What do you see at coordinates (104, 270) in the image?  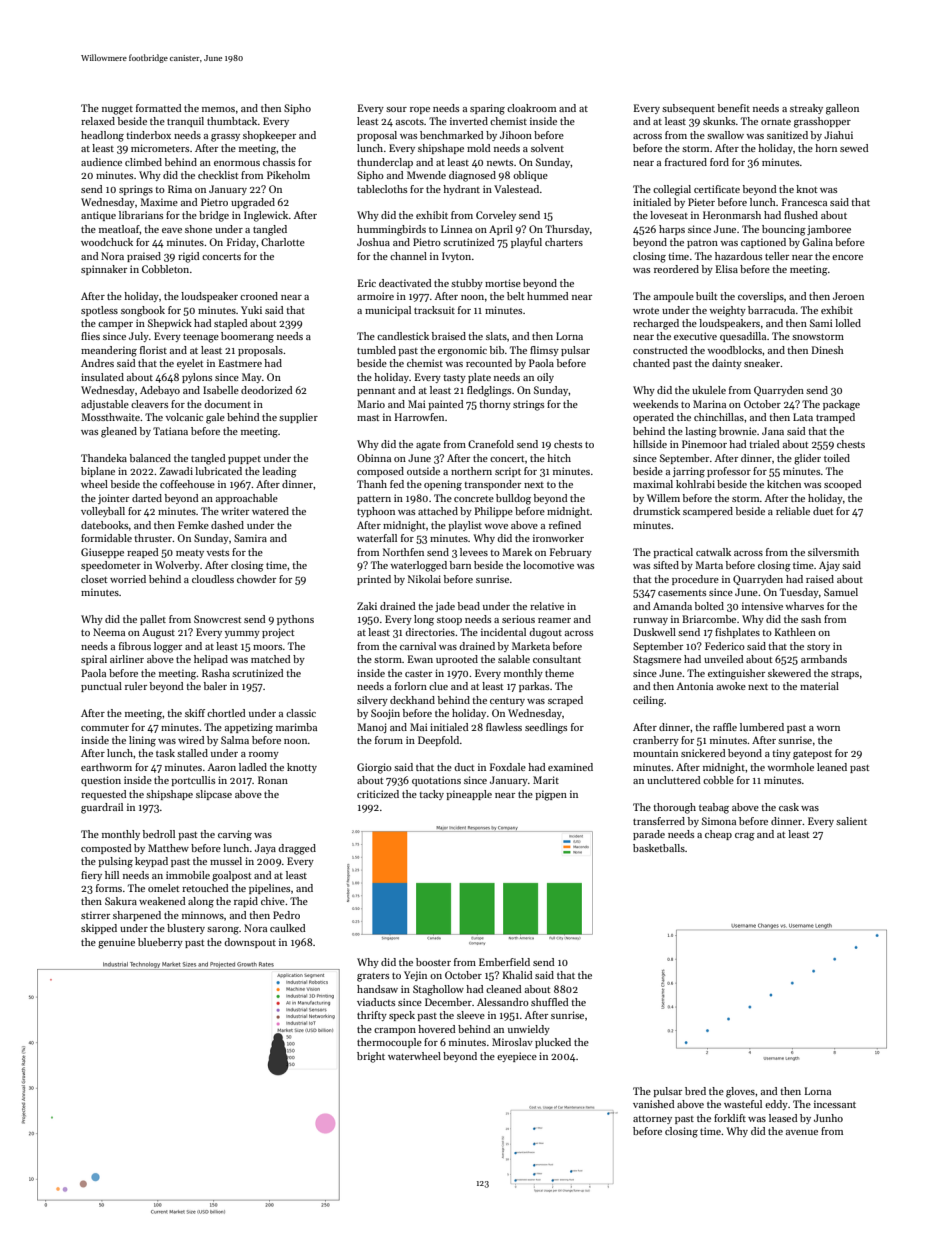 I see `spinnaker` at bounding box center [104, 270].
